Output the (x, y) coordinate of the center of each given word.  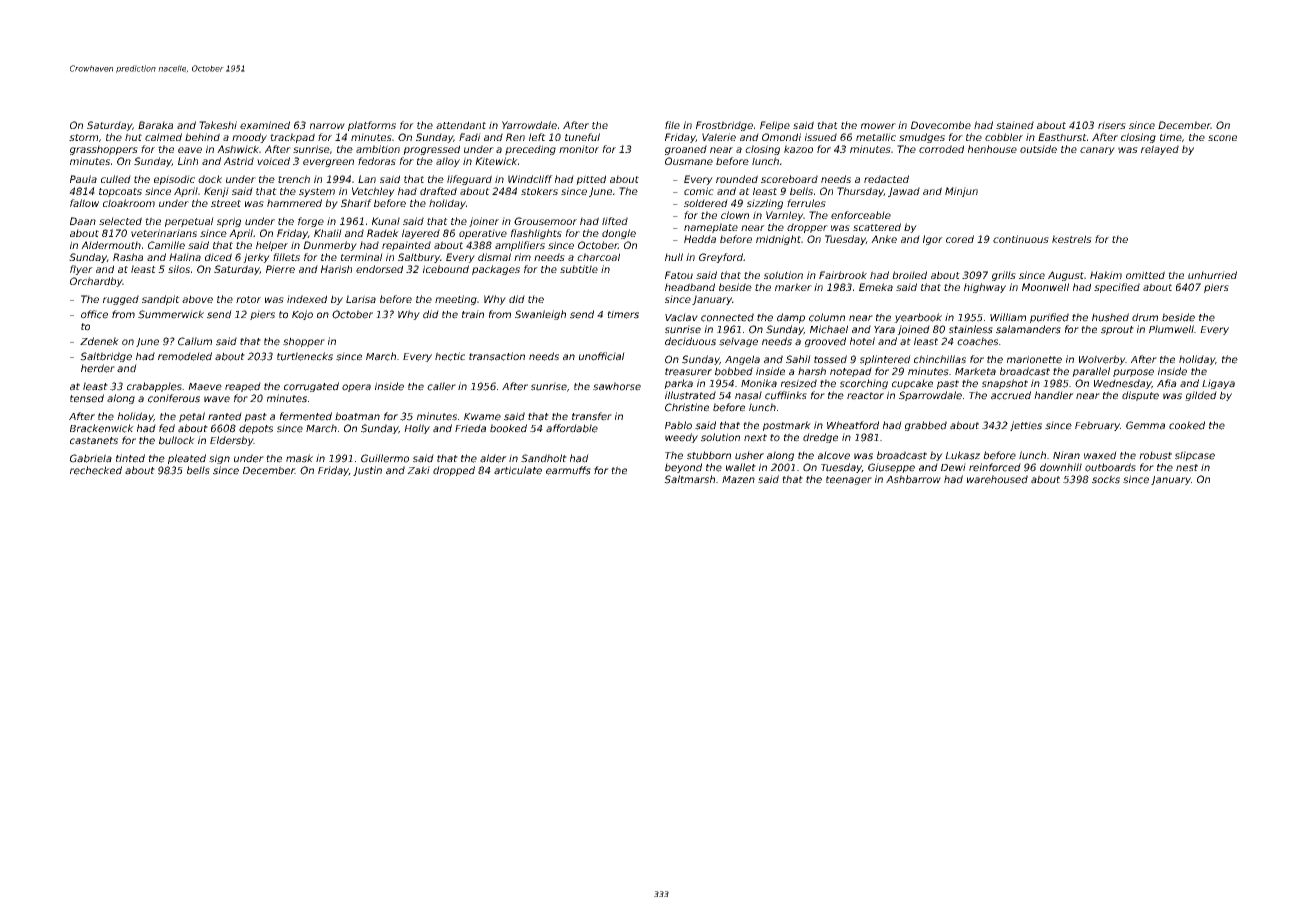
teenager (849, 480)
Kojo (302, 315)
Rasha (128, 257)
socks (1106, 479)
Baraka (155, 125)
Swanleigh (540, 315)
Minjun (961, 192)
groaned (686, 150)
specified (1117, 288)
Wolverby (1102, 360)
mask (299, 458)
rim (522, 257)
